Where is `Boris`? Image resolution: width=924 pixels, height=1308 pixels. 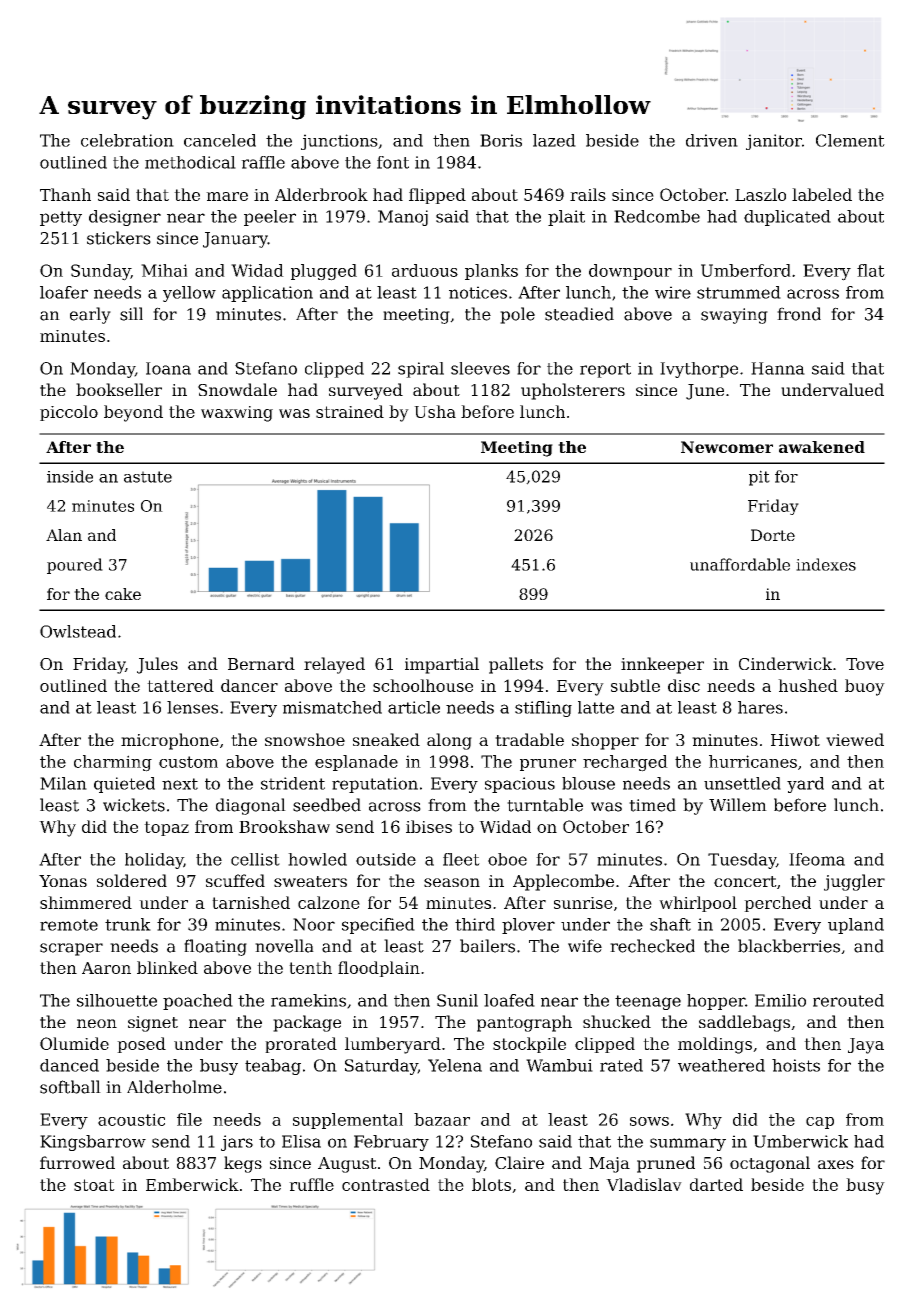
Boris is located at coordinates (501, 140).
